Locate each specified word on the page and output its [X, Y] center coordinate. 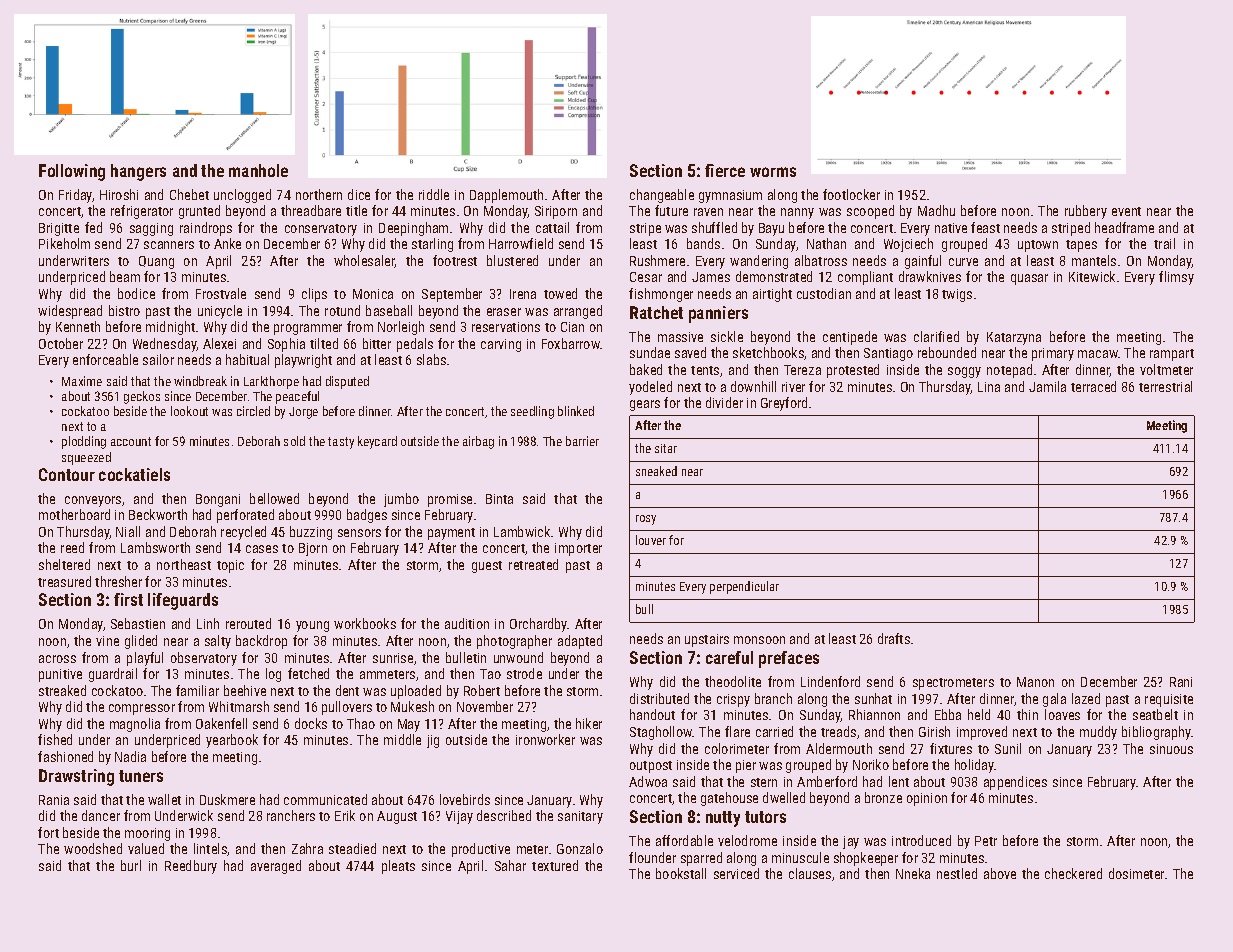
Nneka [913, 873]
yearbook [232, 741]
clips [314, 295]
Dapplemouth [506, 196]
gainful [923, 262]
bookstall [681, 873]
